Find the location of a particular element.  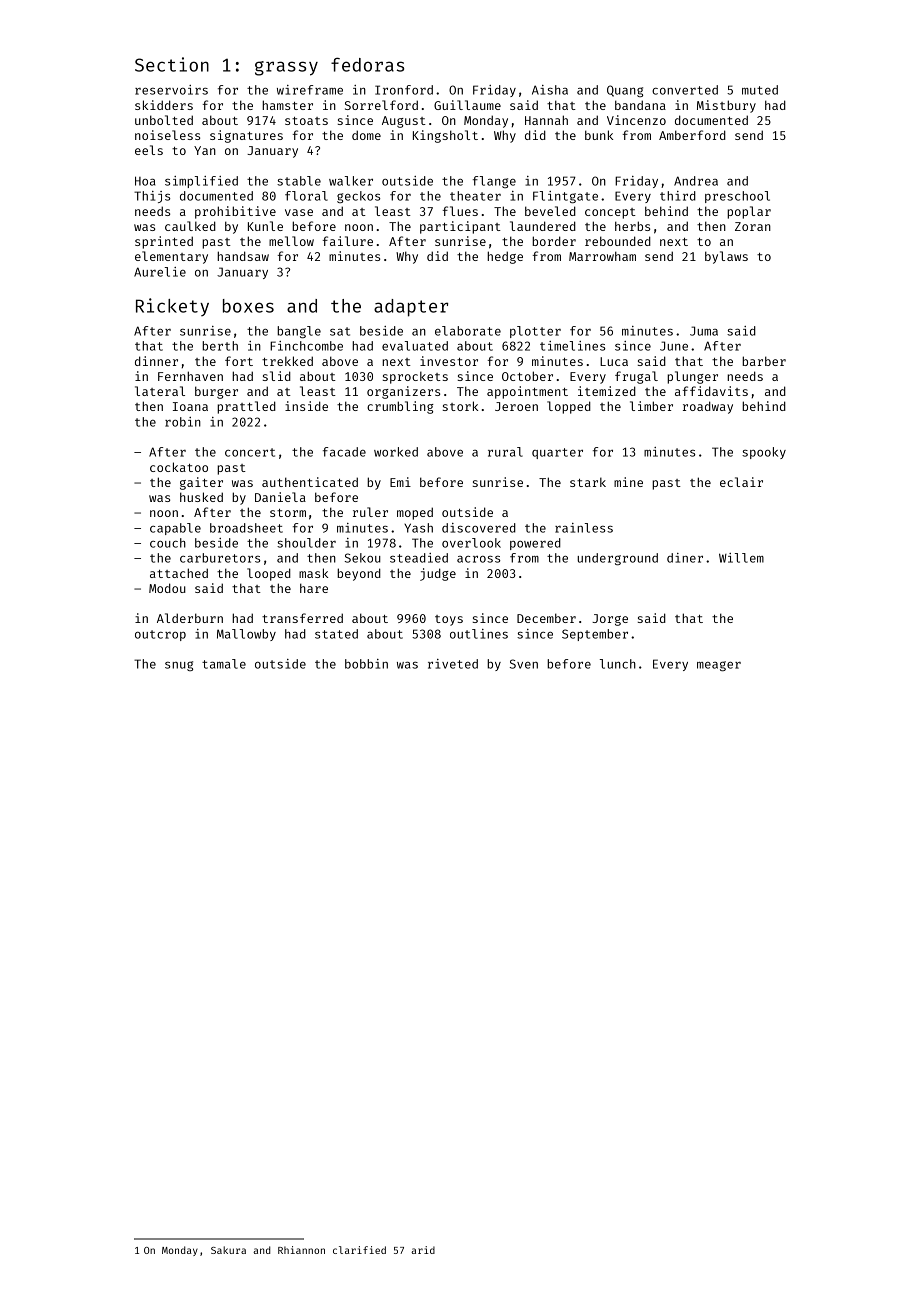

vase is located at coordinates (299, 212).
